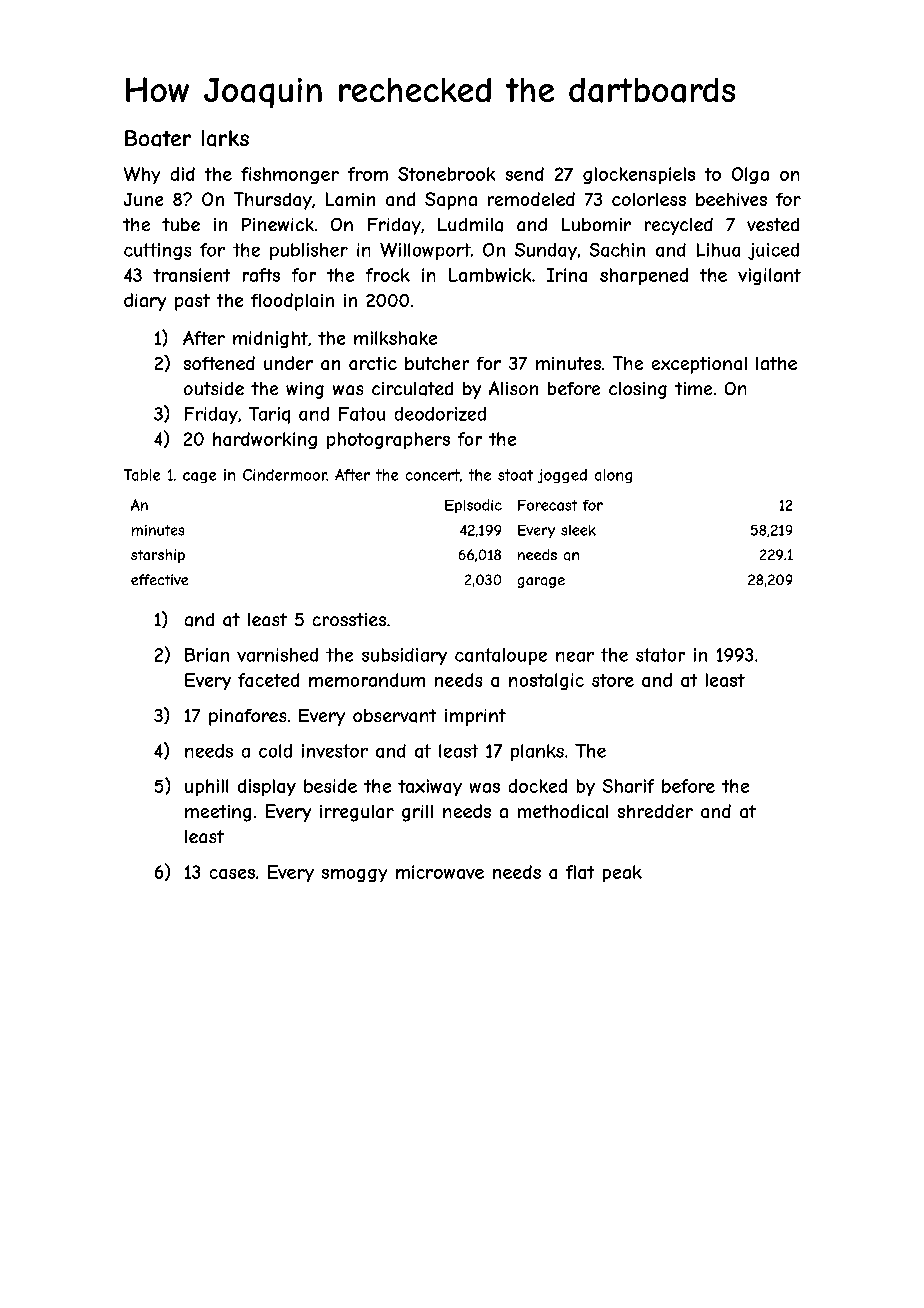 The width and height of the screenshot is (924, 1308). I want to click on arctic, so click(373, 363).
